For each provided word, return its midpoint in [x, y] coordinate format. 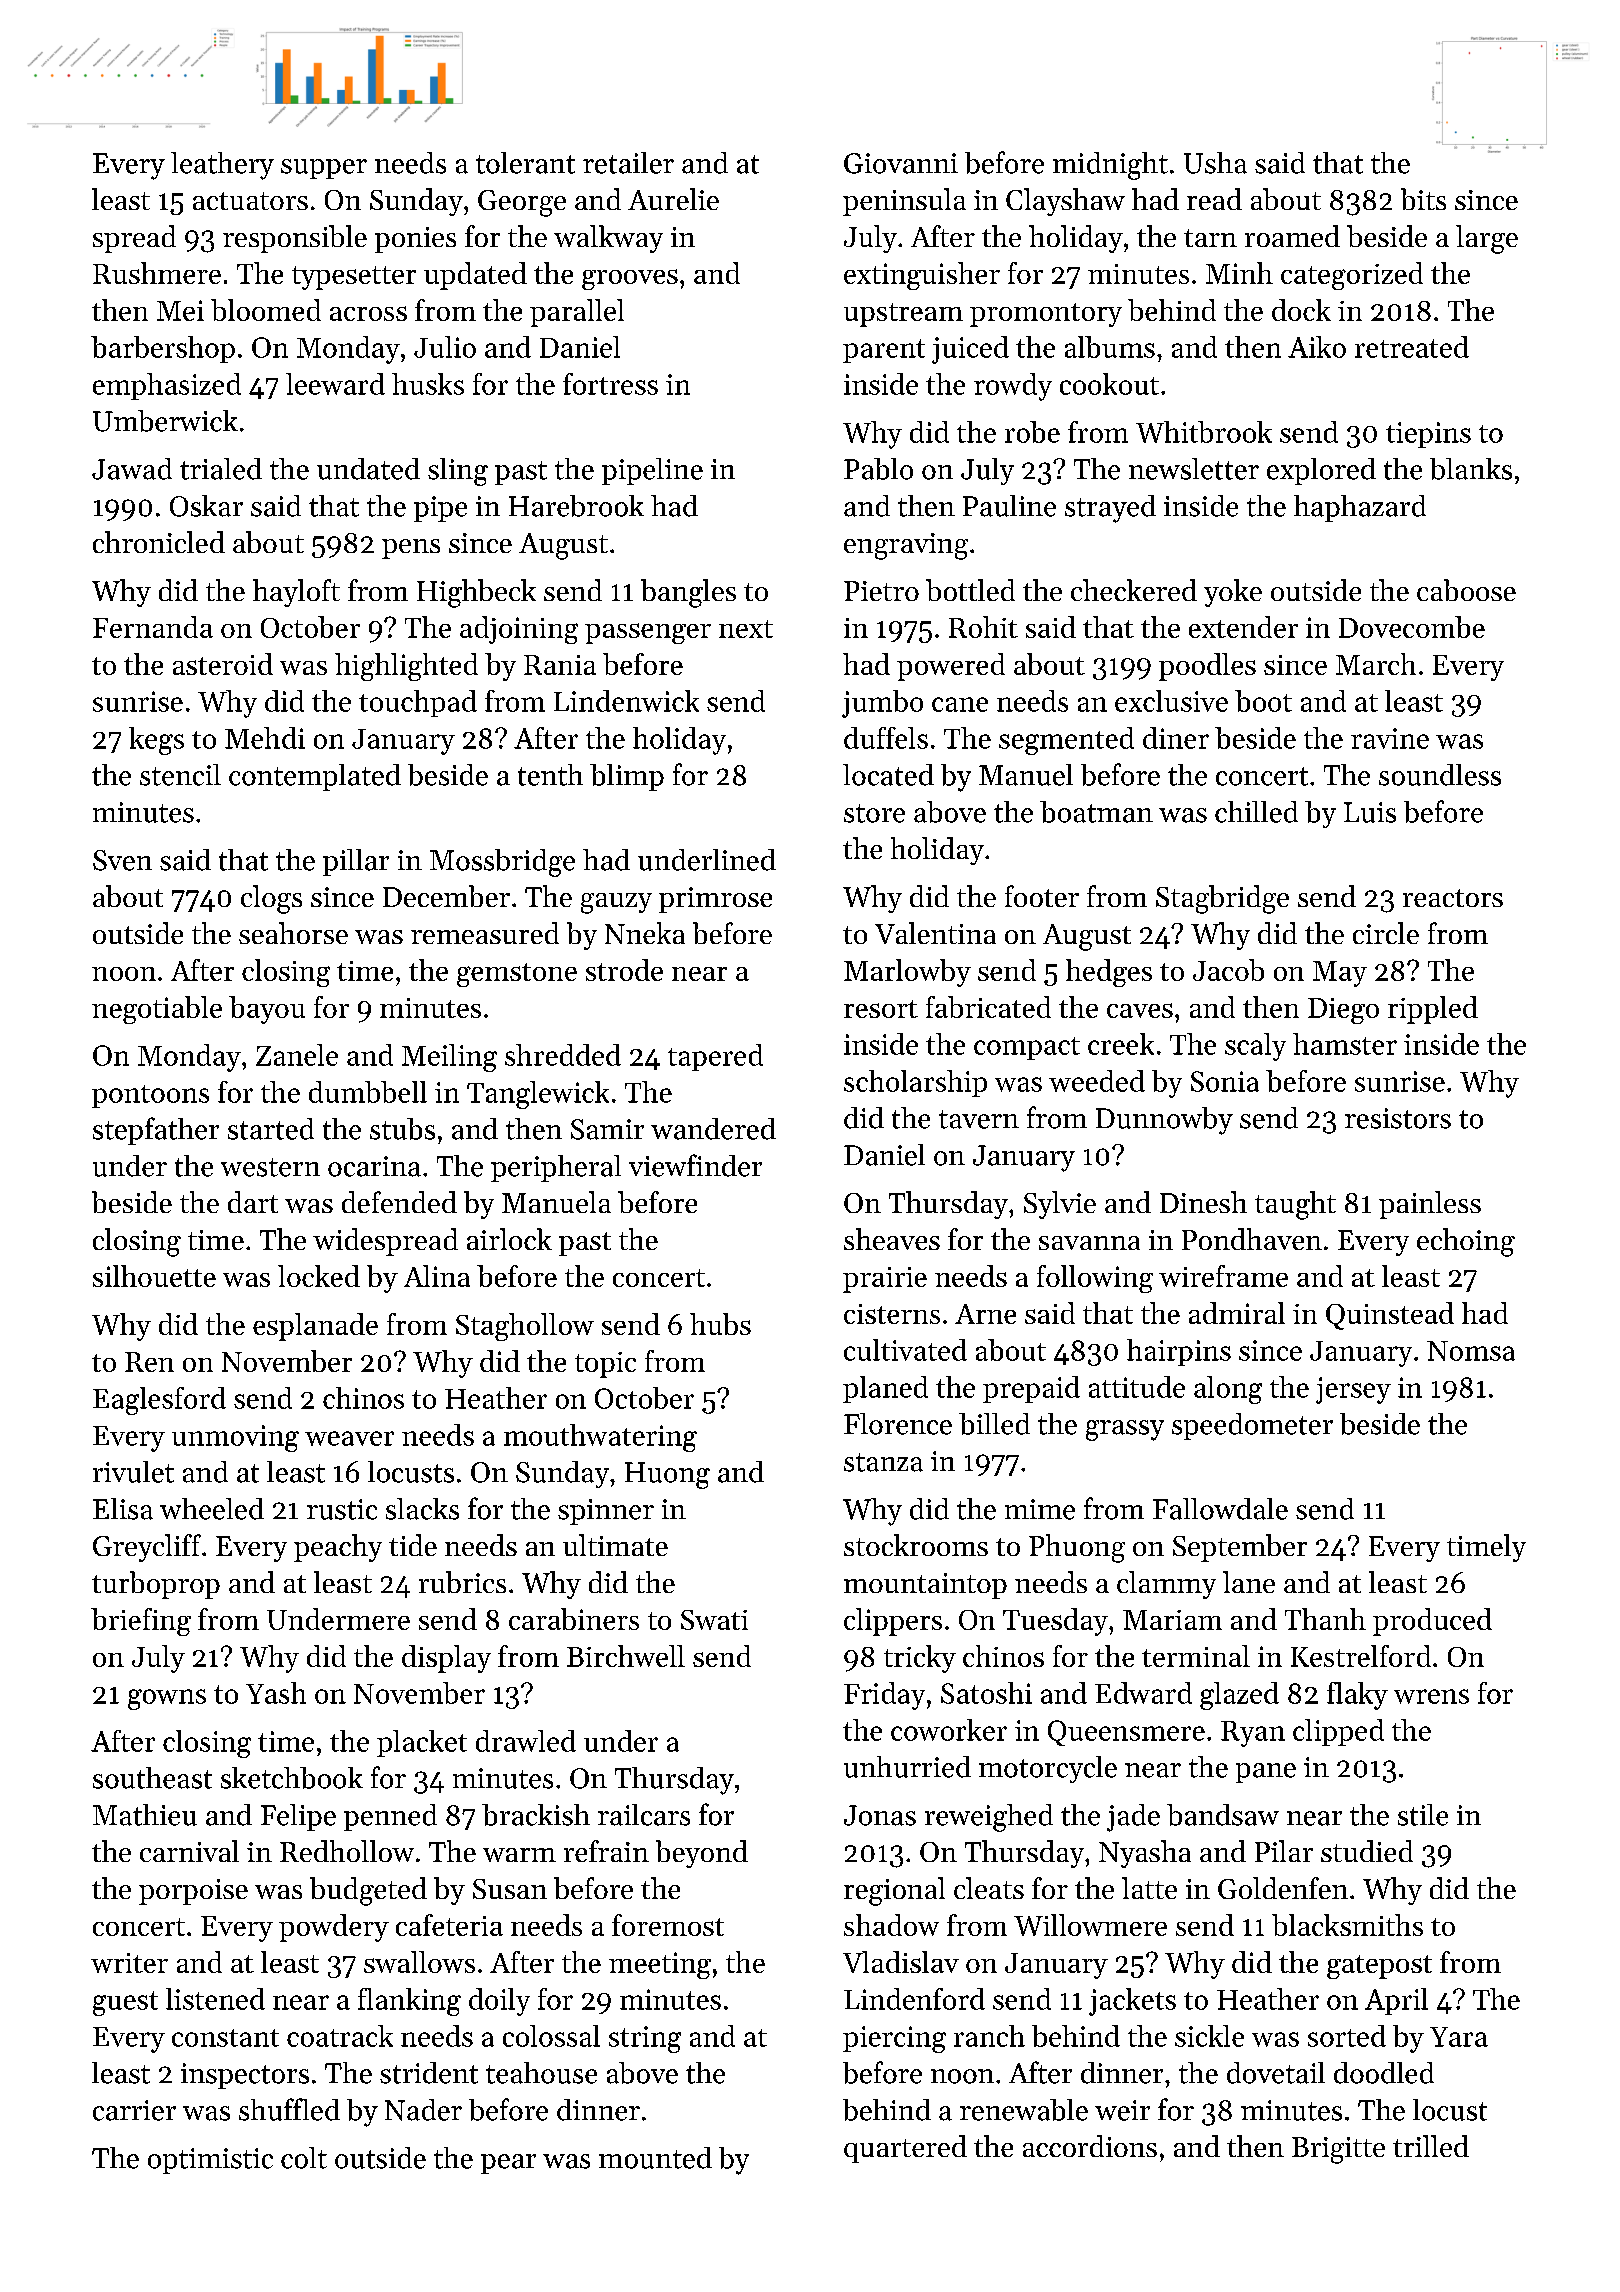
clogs [271, 899]
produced [1432, 1622]
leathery [222, 166]
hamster [1345, 1044]
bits [1423, 199]
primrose [715, 900]
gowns [167, 1699]
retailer [628, 163]
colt [304, 2158]
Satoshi [986, 1693]
